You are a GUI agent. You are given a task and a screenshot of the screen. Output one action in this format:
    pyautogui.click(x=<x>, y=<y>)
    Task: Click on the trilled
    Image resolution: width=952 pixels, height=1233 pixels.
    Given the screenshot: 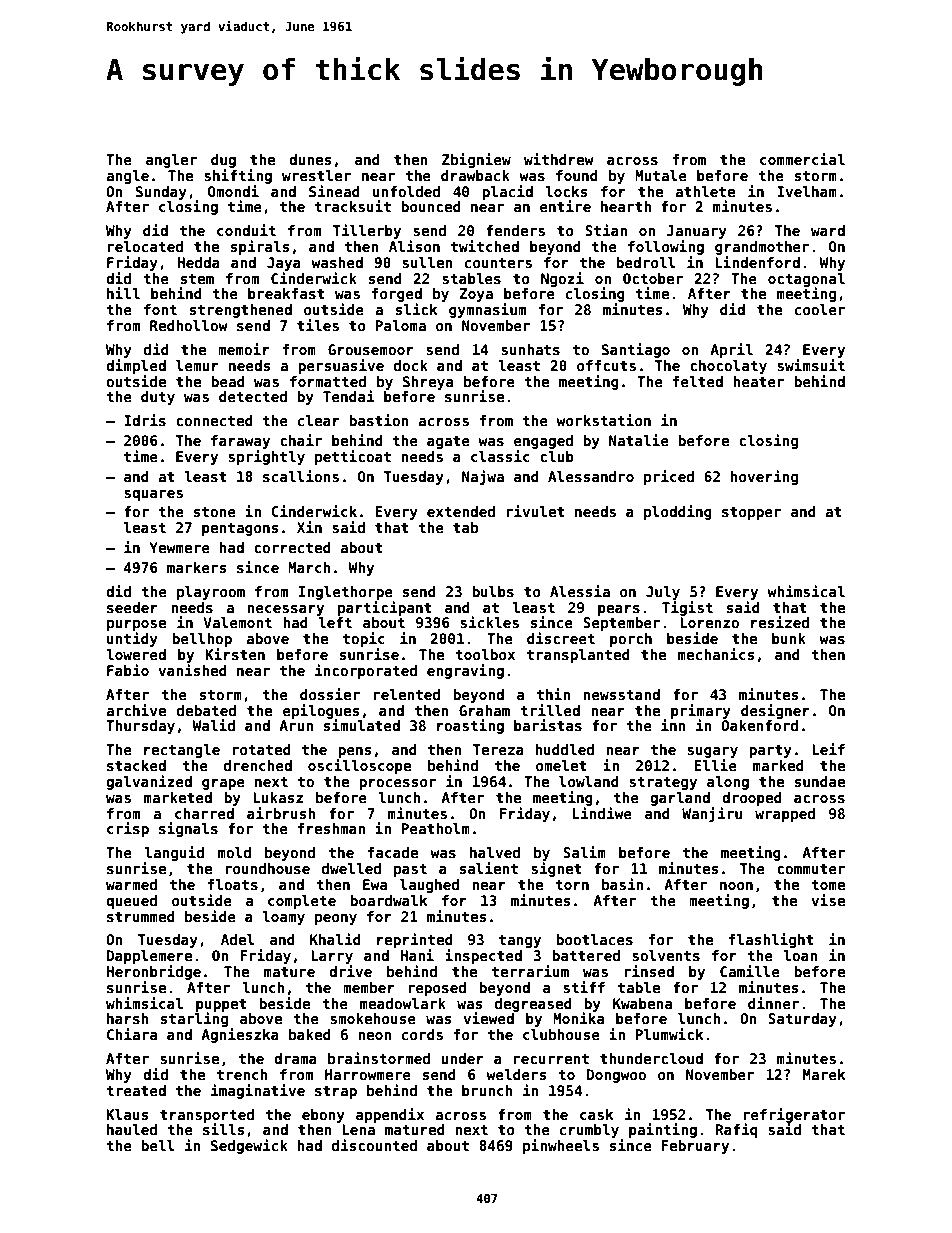 What is the action you would take?
    pyautogui.click(x=550, y=710)
